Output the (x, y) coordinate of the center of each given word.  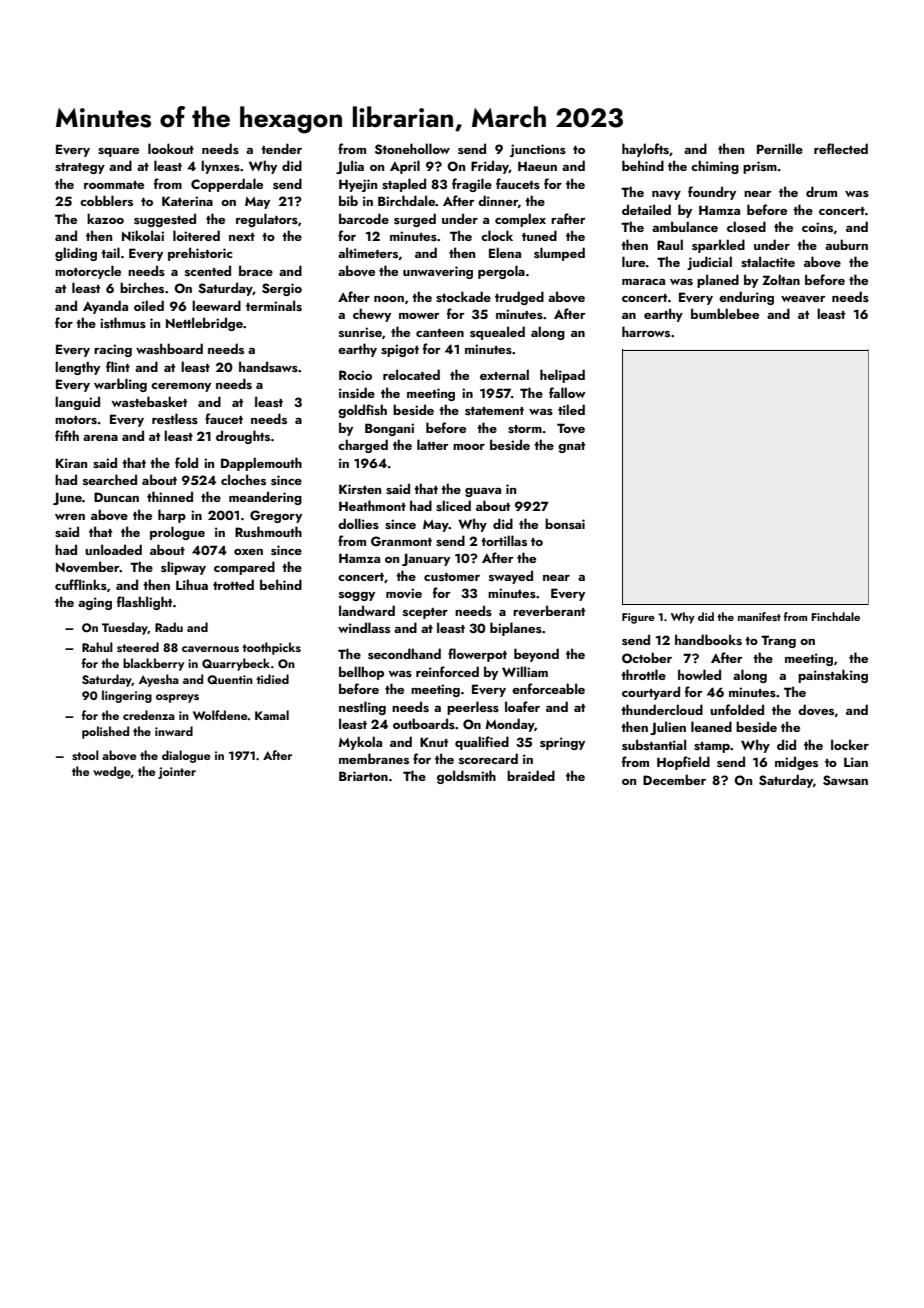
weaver (803, 299)
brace (256, 270)
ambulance (685, 226)
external (504, 374)
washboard (169, 349)
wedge (112, 772)
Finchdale (835, 616)
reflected (841, 148)
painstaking (833, 676)
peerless (473, 708)
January (426, 559)
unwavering (438, 272)
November (88, 567)
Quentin (230, 680)
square (118, 152)
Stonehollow (412, 149)
